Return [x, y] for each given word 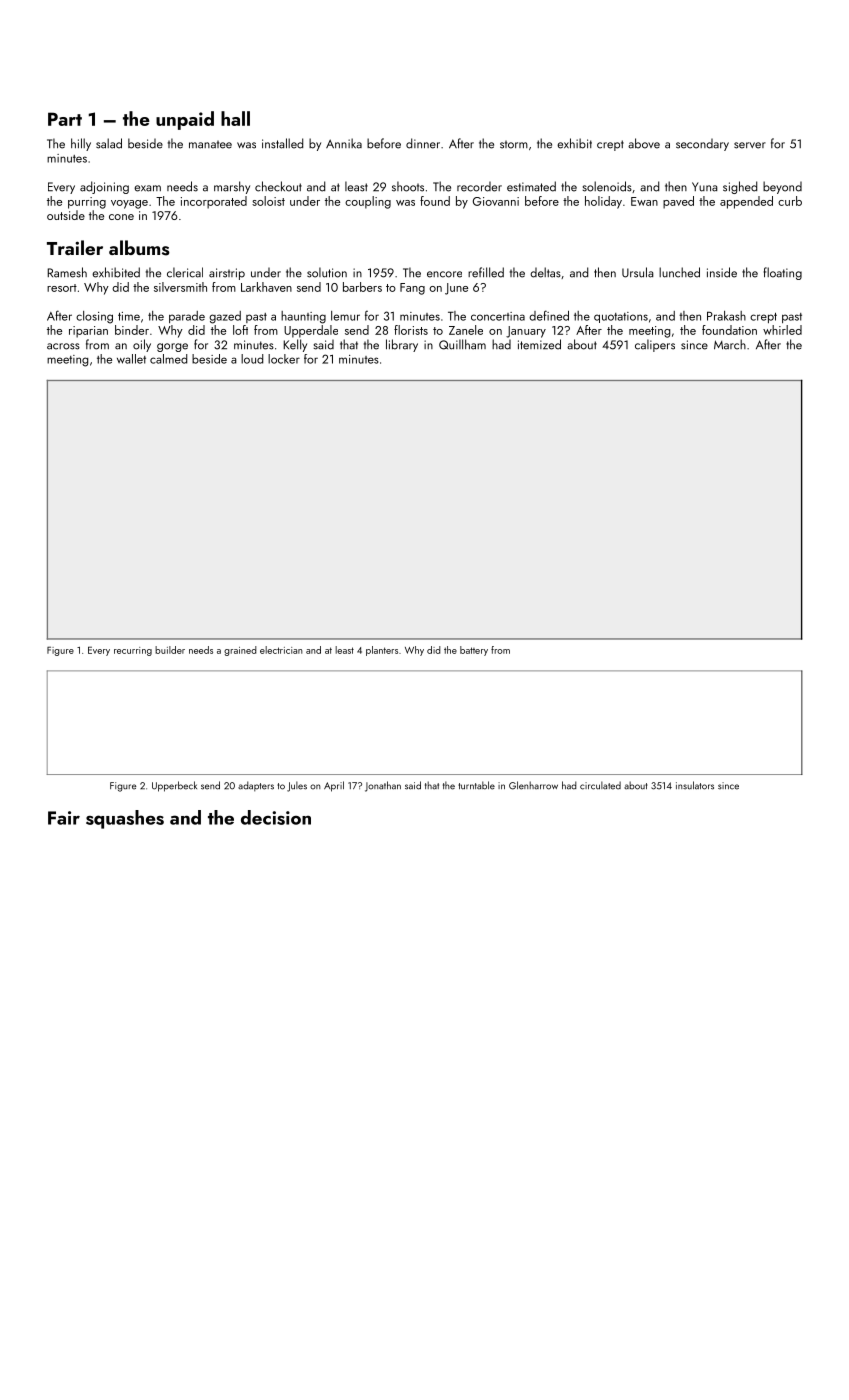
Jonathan [383, 786]
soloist [268, 201]
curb [790, 201]
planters [382, 651]
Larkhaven [266, 287]
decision [276, 817]
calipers [655, 345]
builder [170, 650]
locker [284, 359]
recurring [133, 651]
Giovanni [496, 201]
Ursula [638, 272]
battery [474, 651]
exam [147, 188]
